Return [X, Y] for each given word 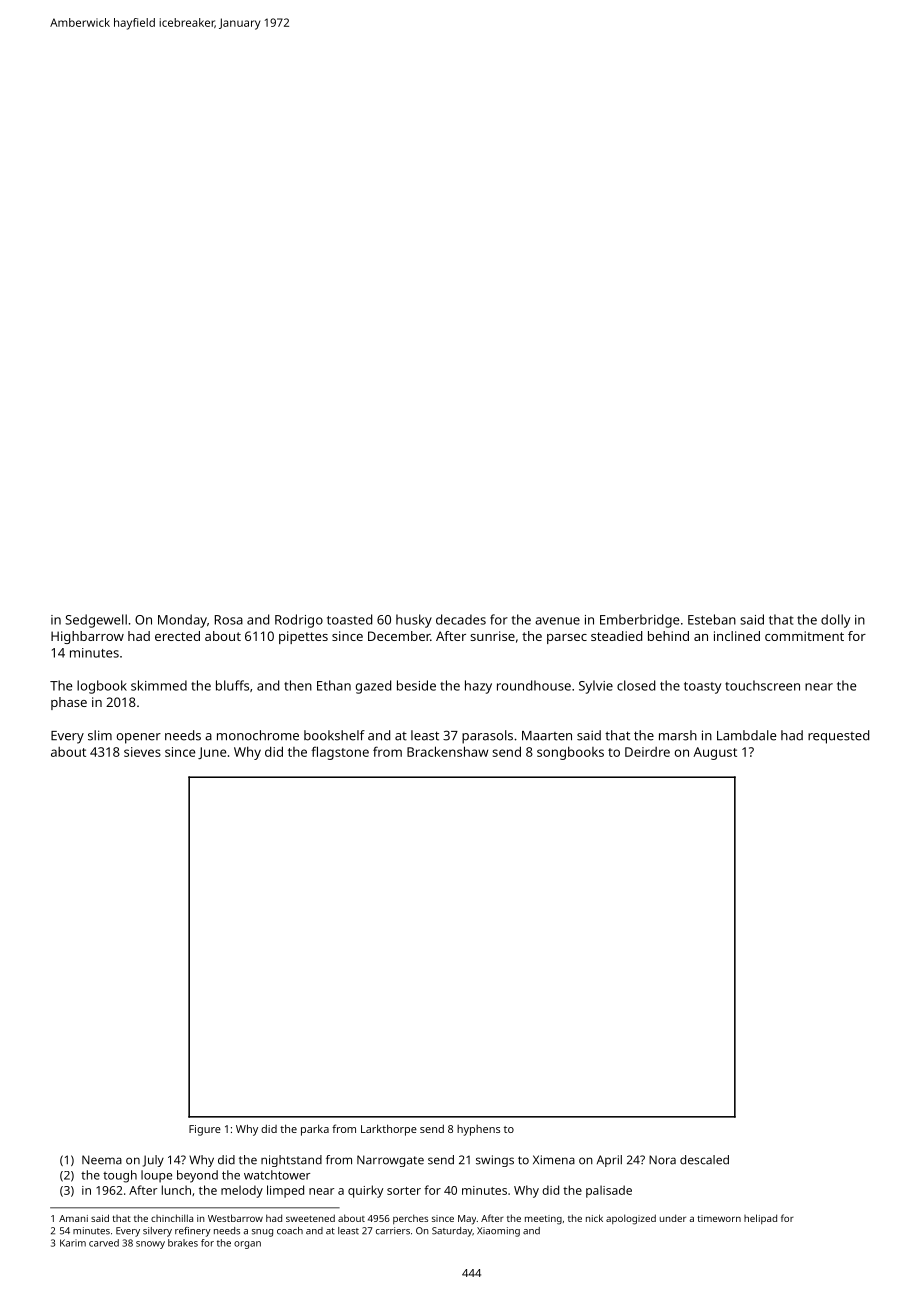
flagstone [340, 753]
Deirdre [647, 752]
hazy [478, 687]
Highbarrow [87, 637]
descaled [704, 1160]
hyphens [478, 1130]
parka [315, 1130]
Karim [73, 1243]
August [715, 753]
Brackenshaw [447, 751]
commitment [804, 636]
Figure [205, 1130]
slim [100, 735]
